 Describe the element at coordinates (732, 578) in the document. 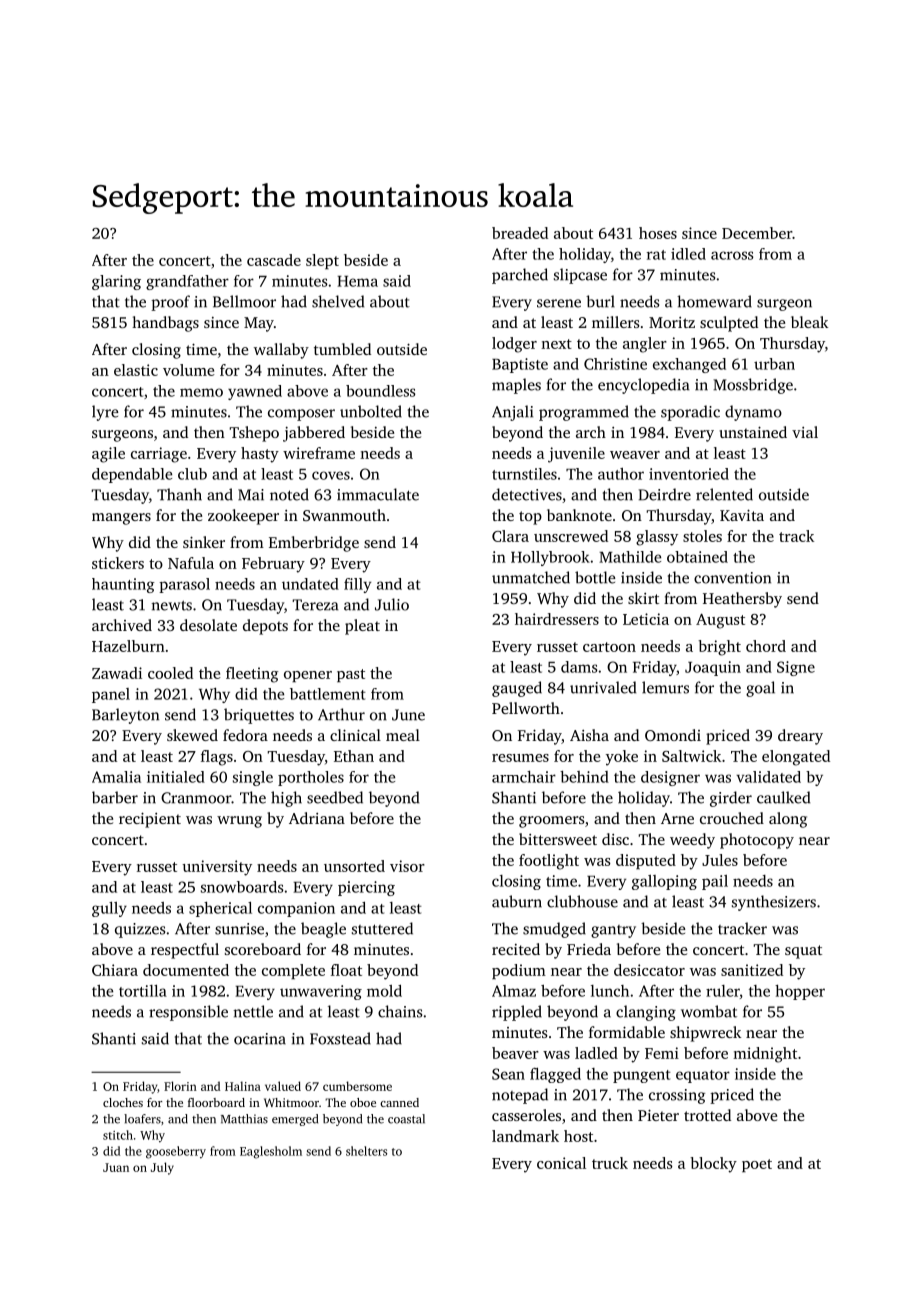

I see `convention` at that location.
